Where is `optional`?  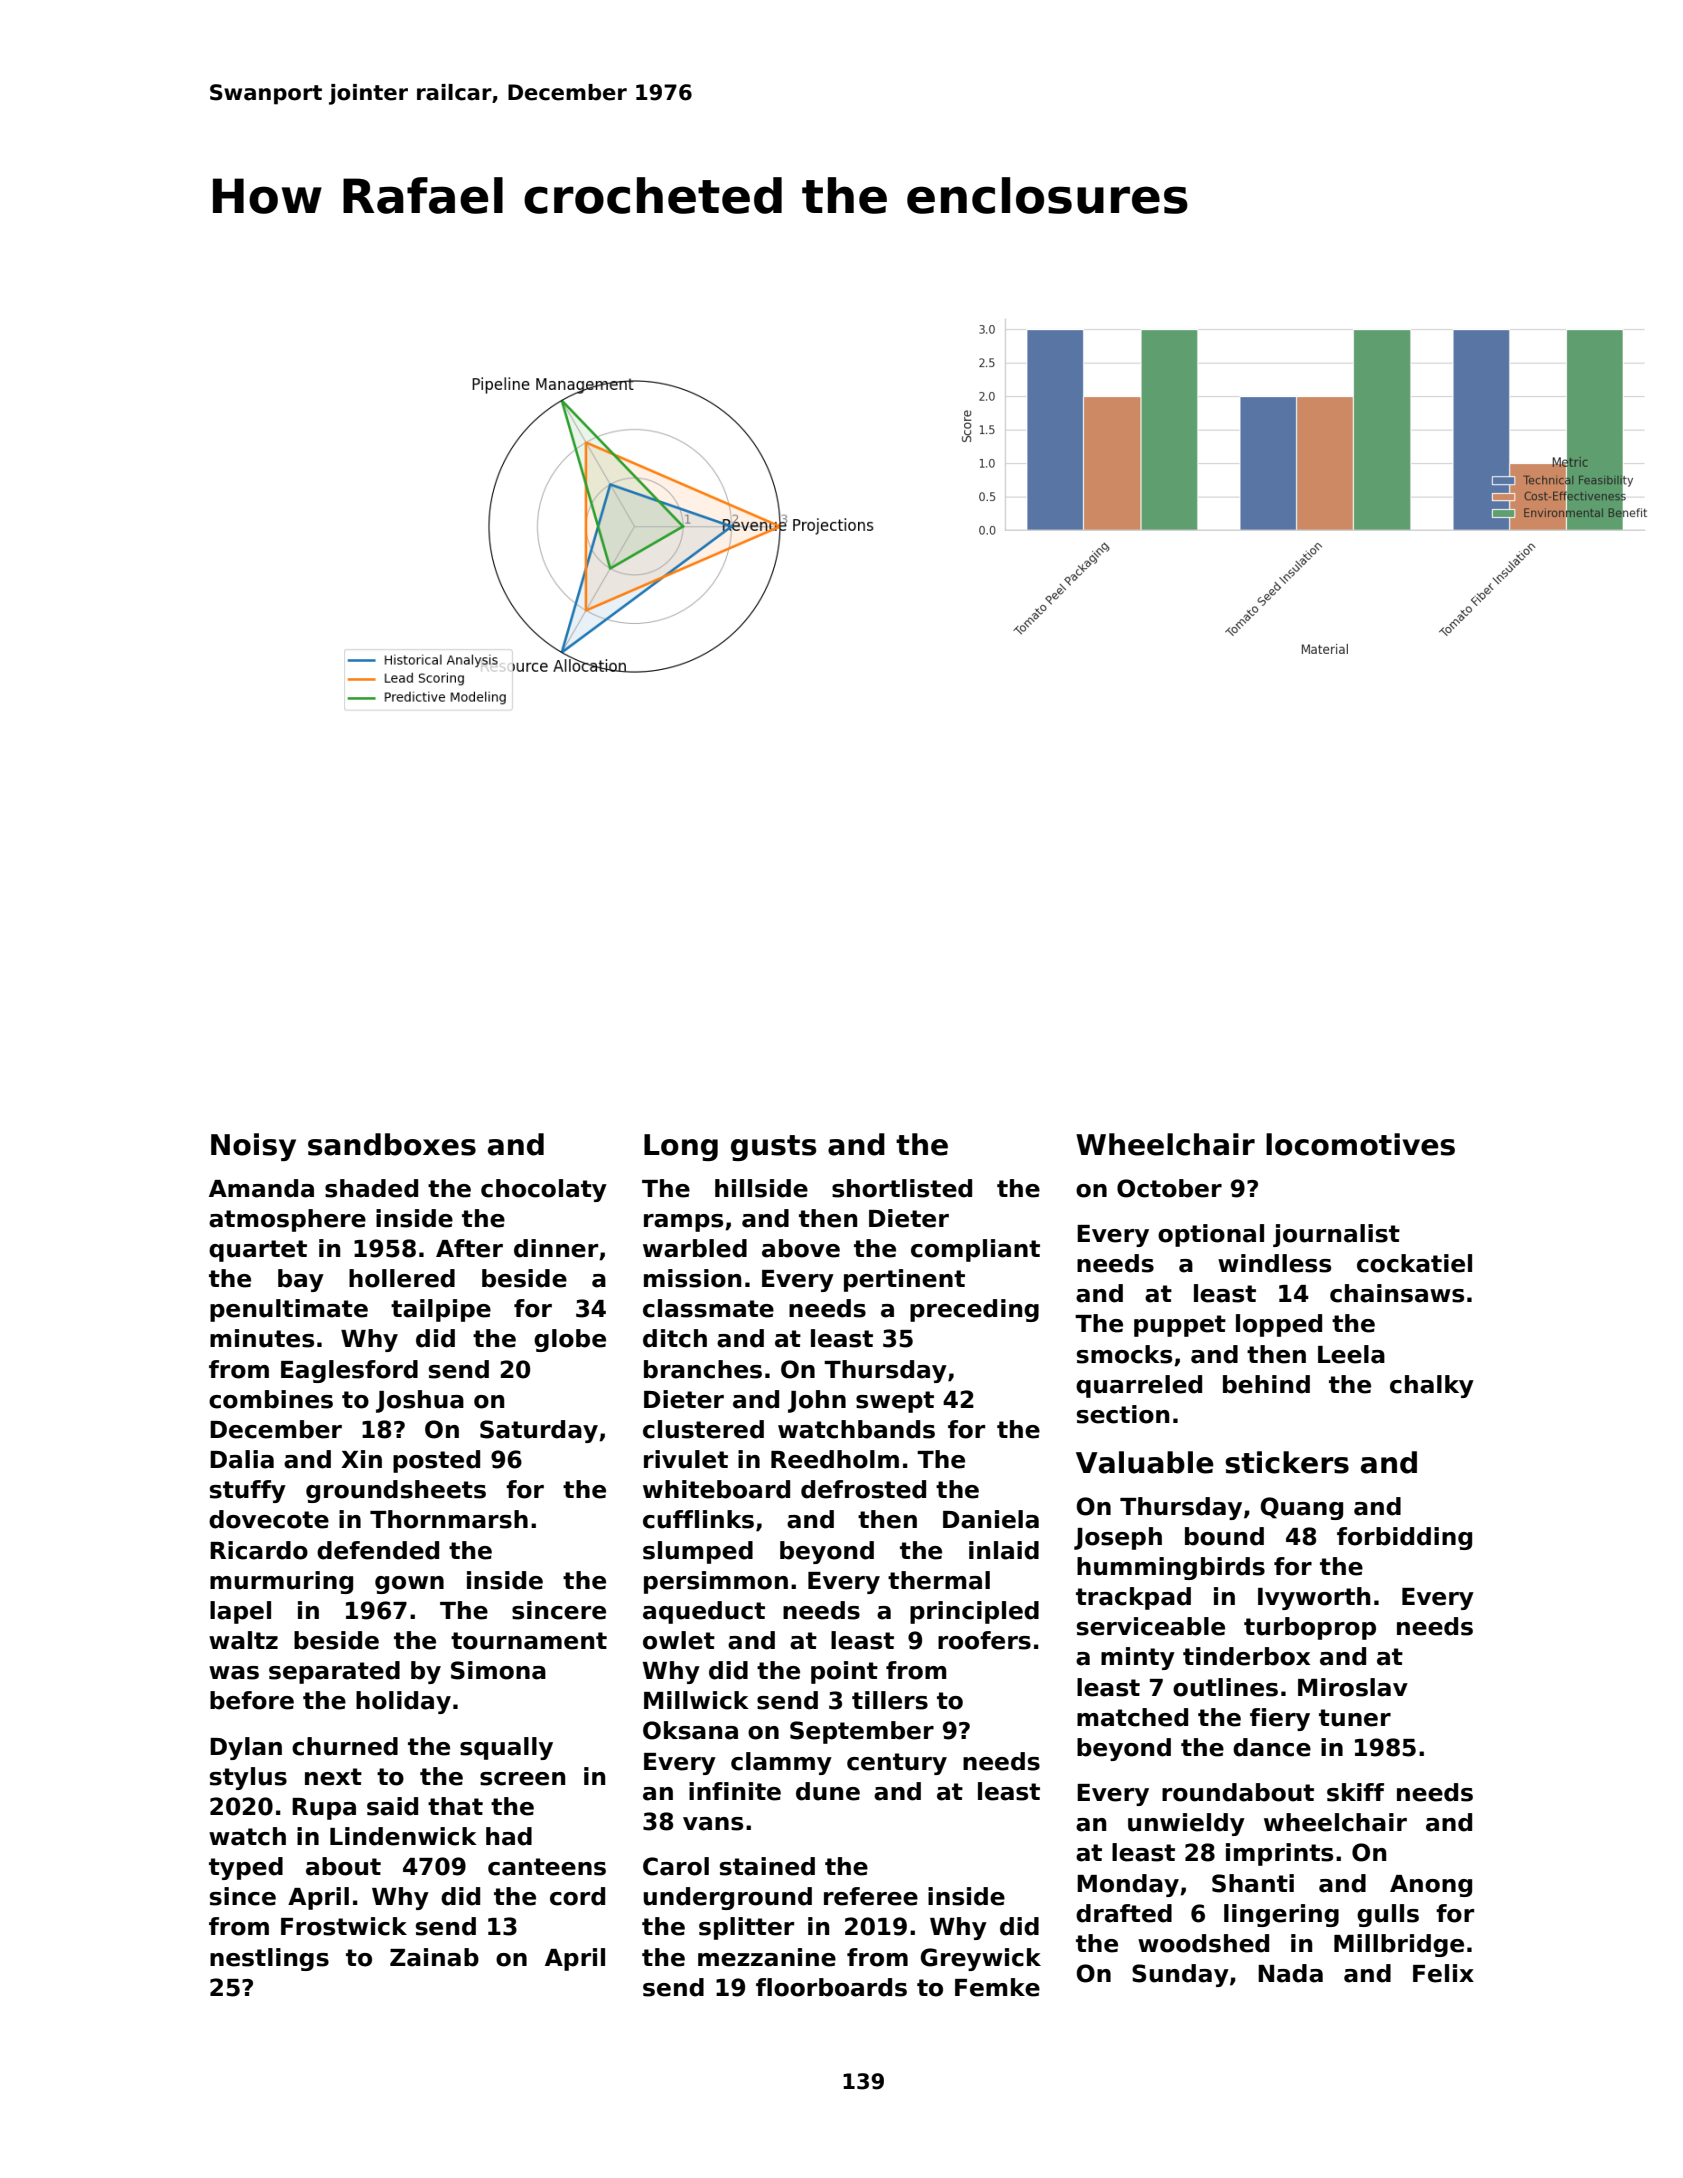
optional is located at coordinates (1211, 1235).
